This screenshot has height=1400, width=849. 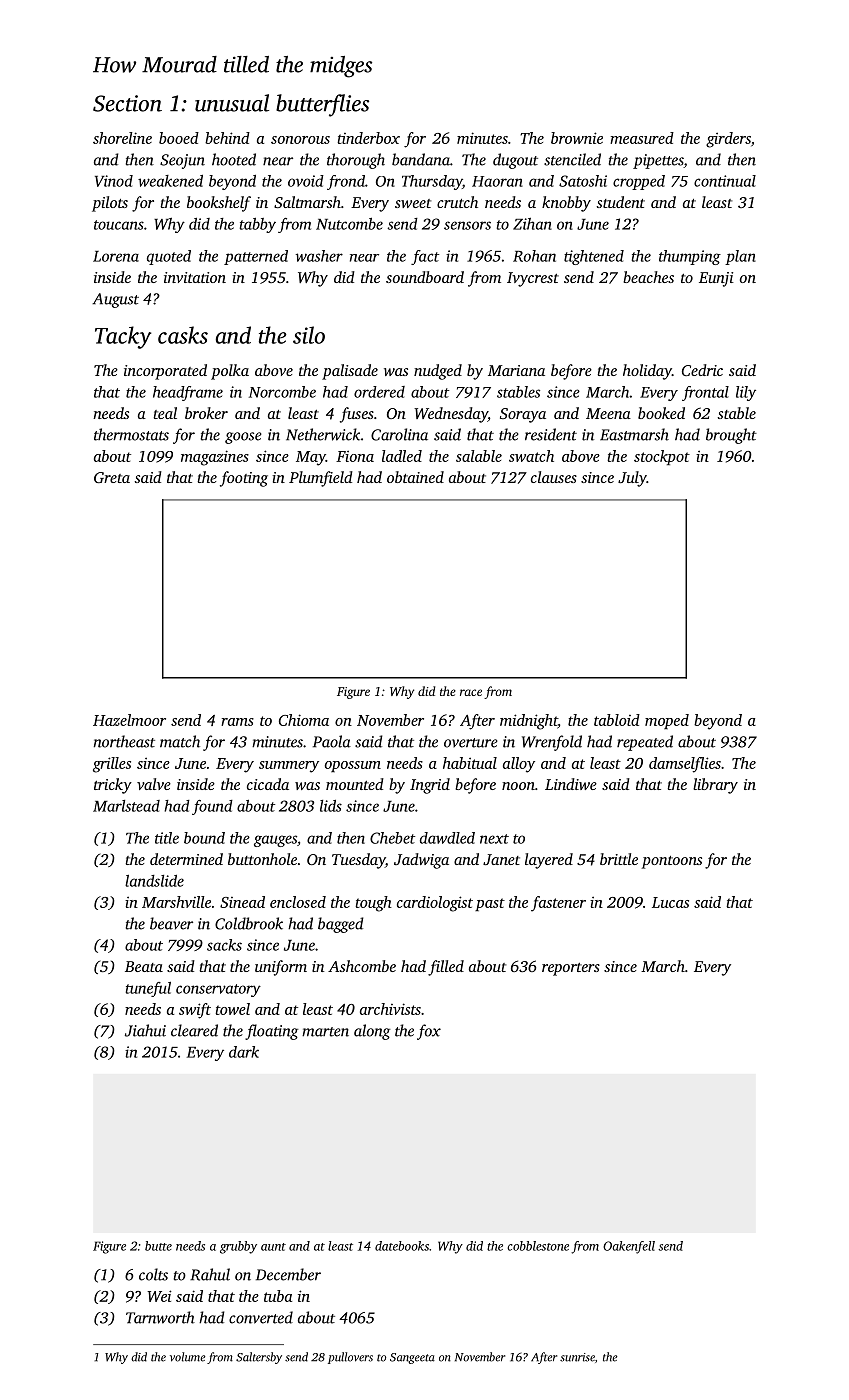 I want to click on footing, so click(x=244, y=479).
